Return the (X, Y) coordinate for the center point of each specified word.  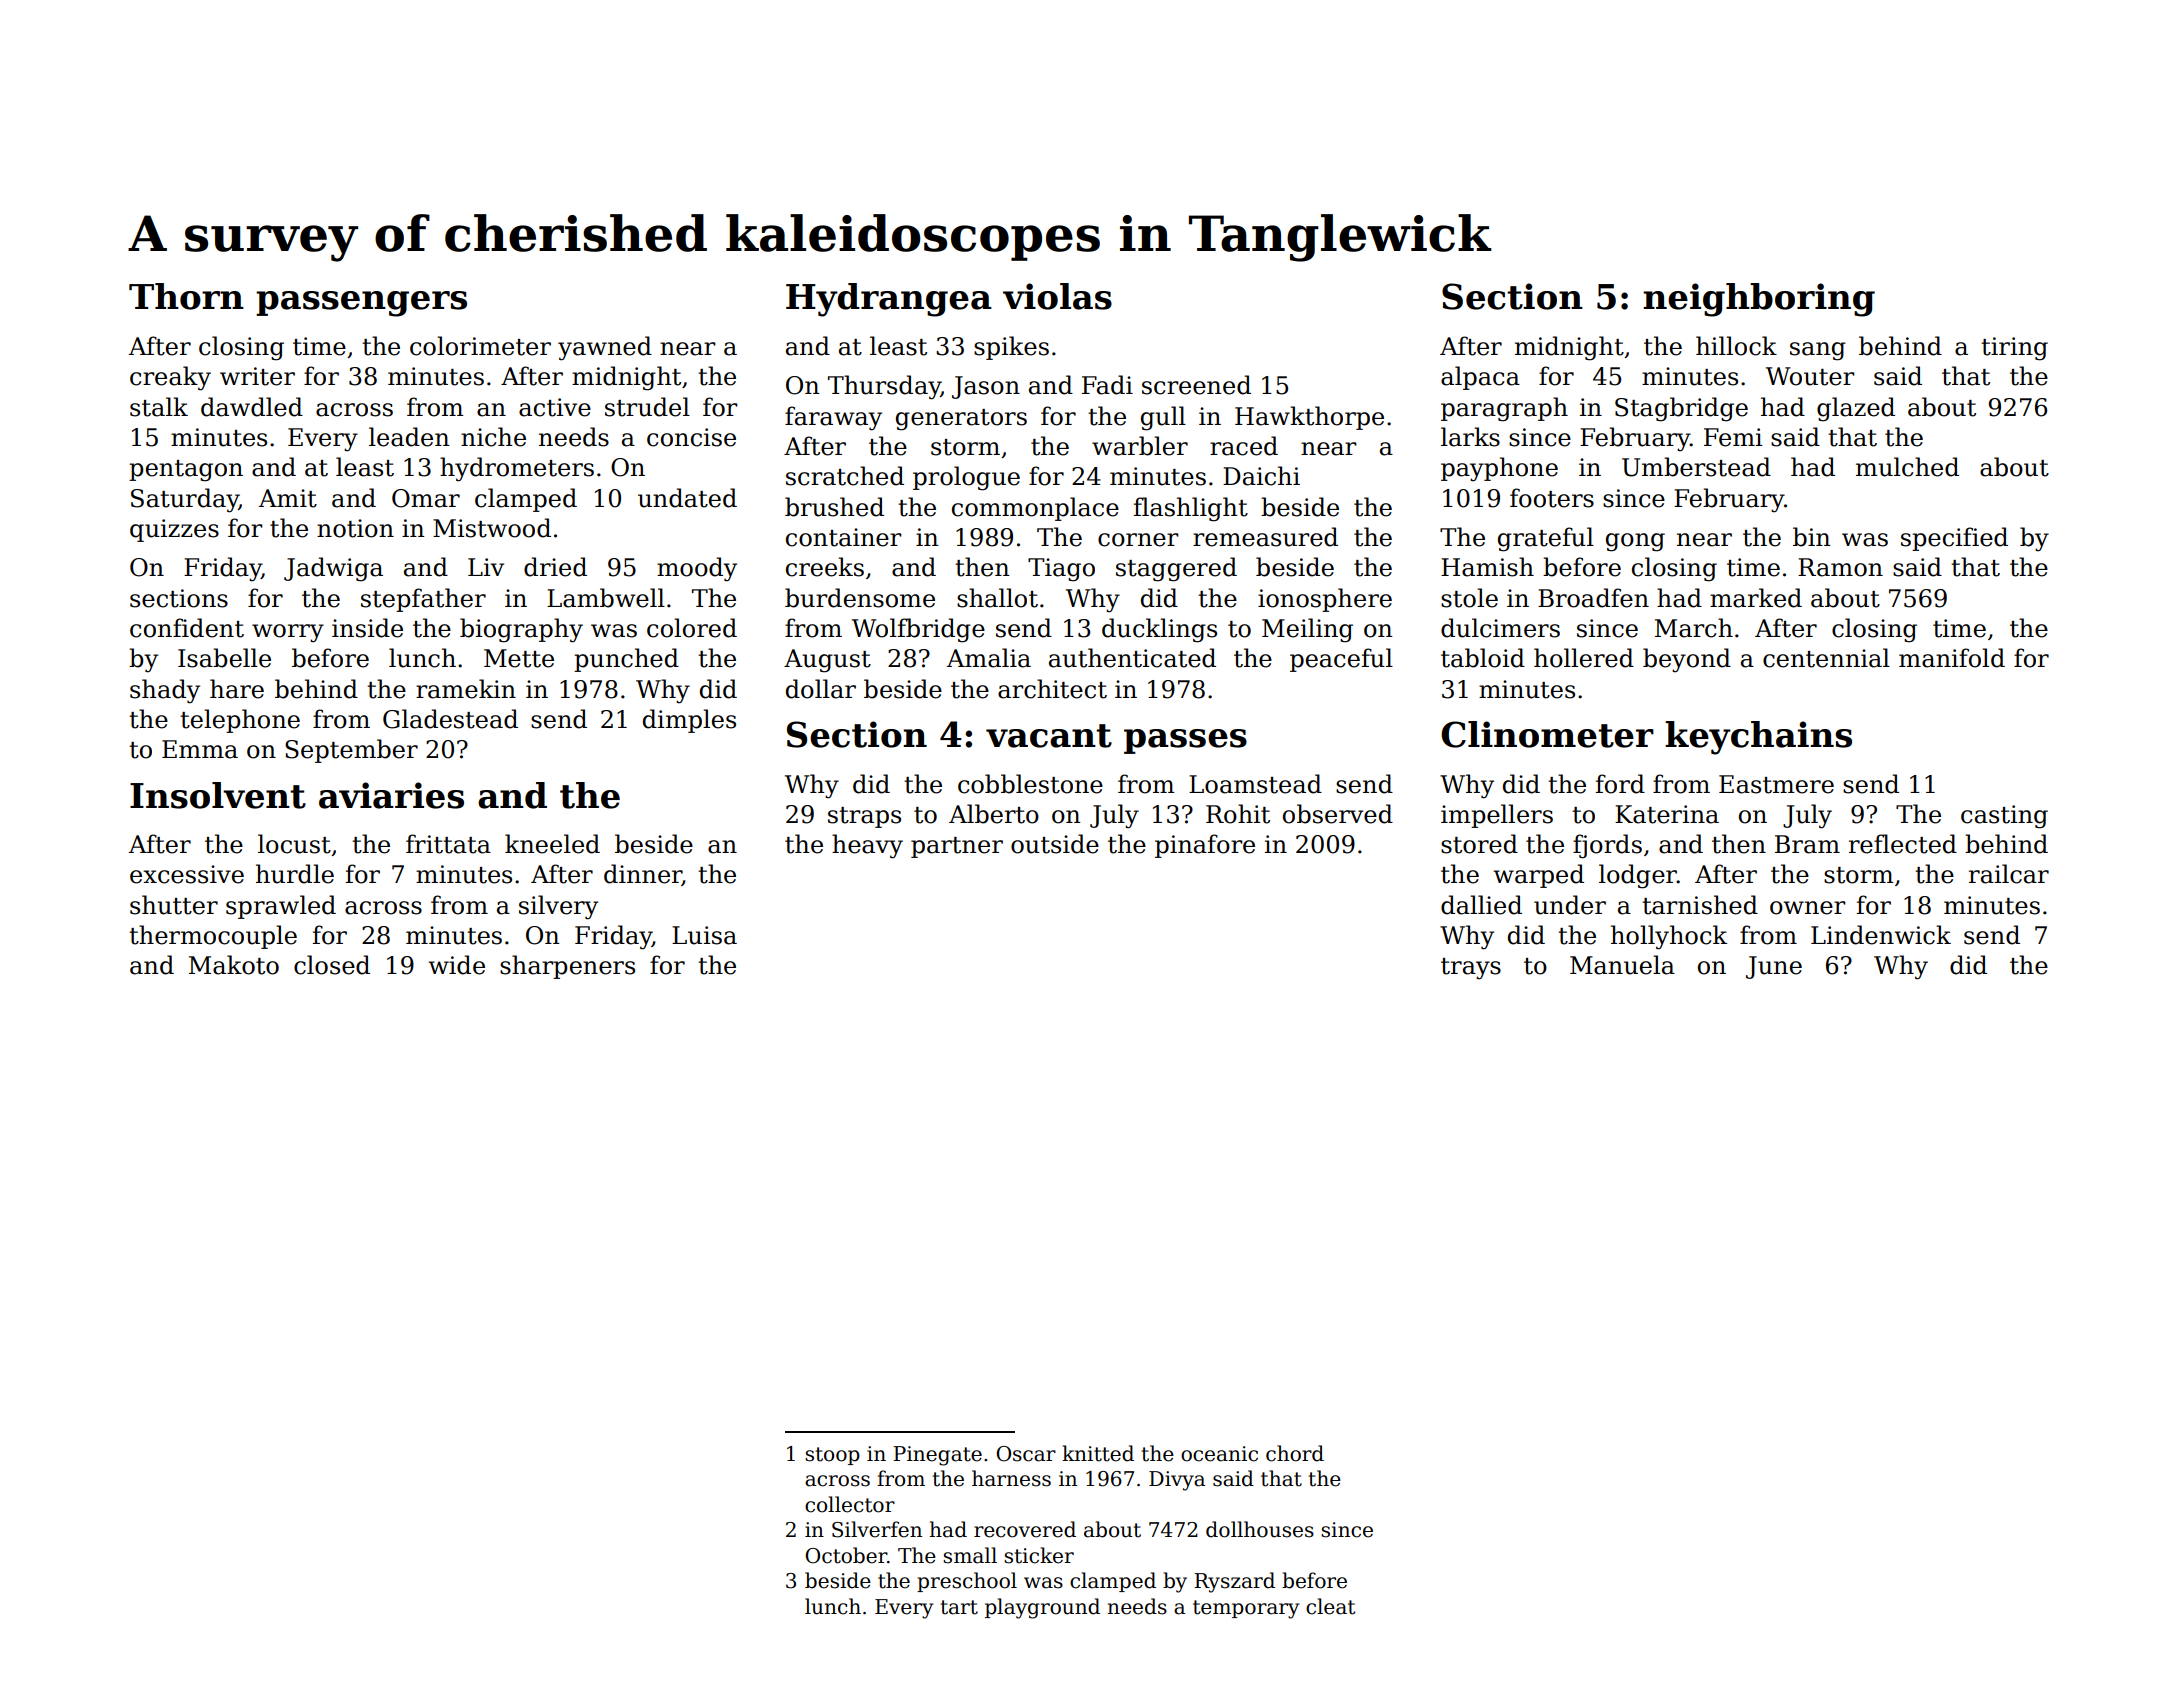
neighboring (1759, 300)
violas (1057, 296)
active (555, 407)
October (846, 1555)
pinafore (1205, 846)
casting (2004, 817)
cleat (1330, 1606)
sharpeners (567, 967)
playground (1042, 1608)
